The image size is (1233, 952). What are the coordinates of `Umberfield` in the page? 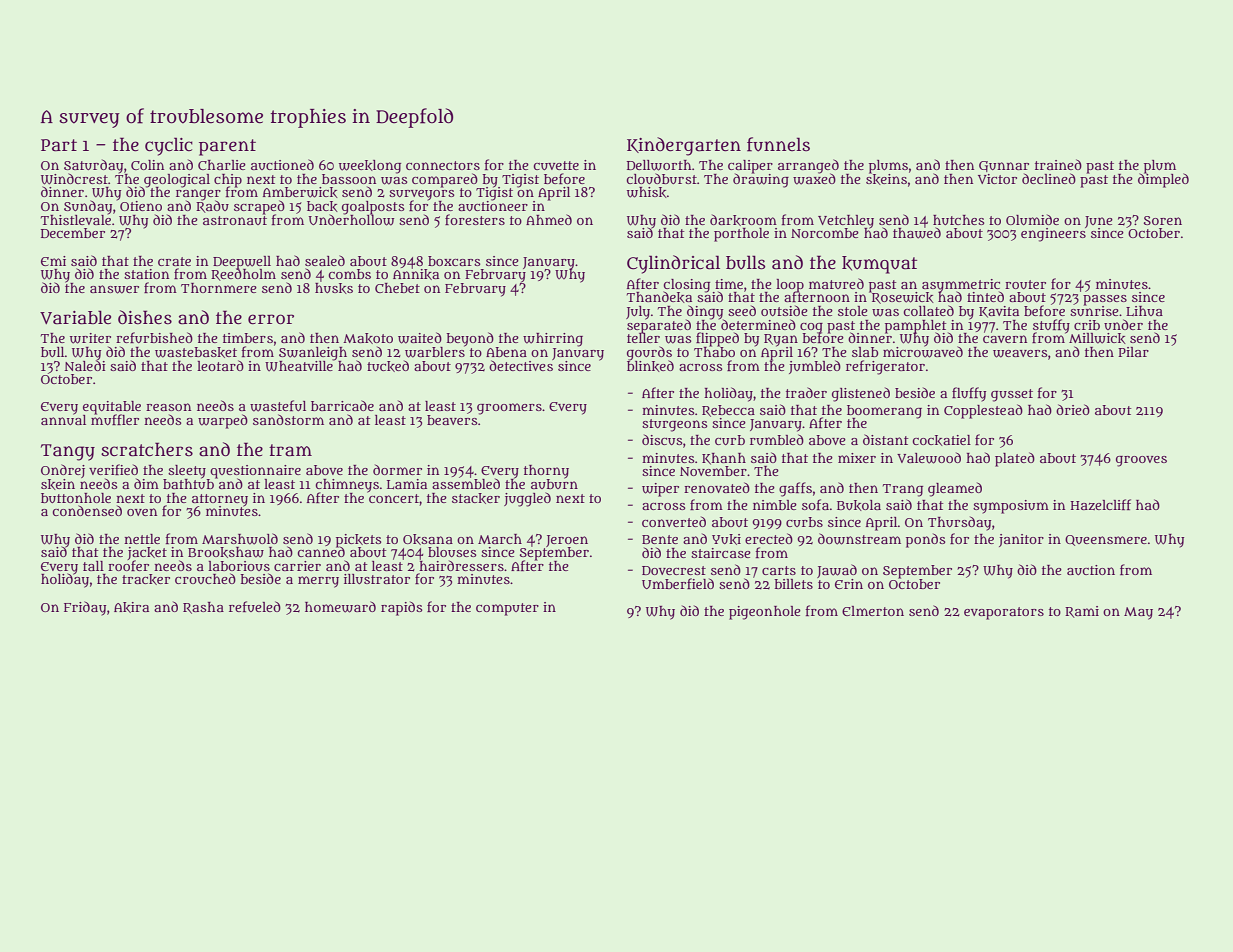 It's located at (678, 583).
